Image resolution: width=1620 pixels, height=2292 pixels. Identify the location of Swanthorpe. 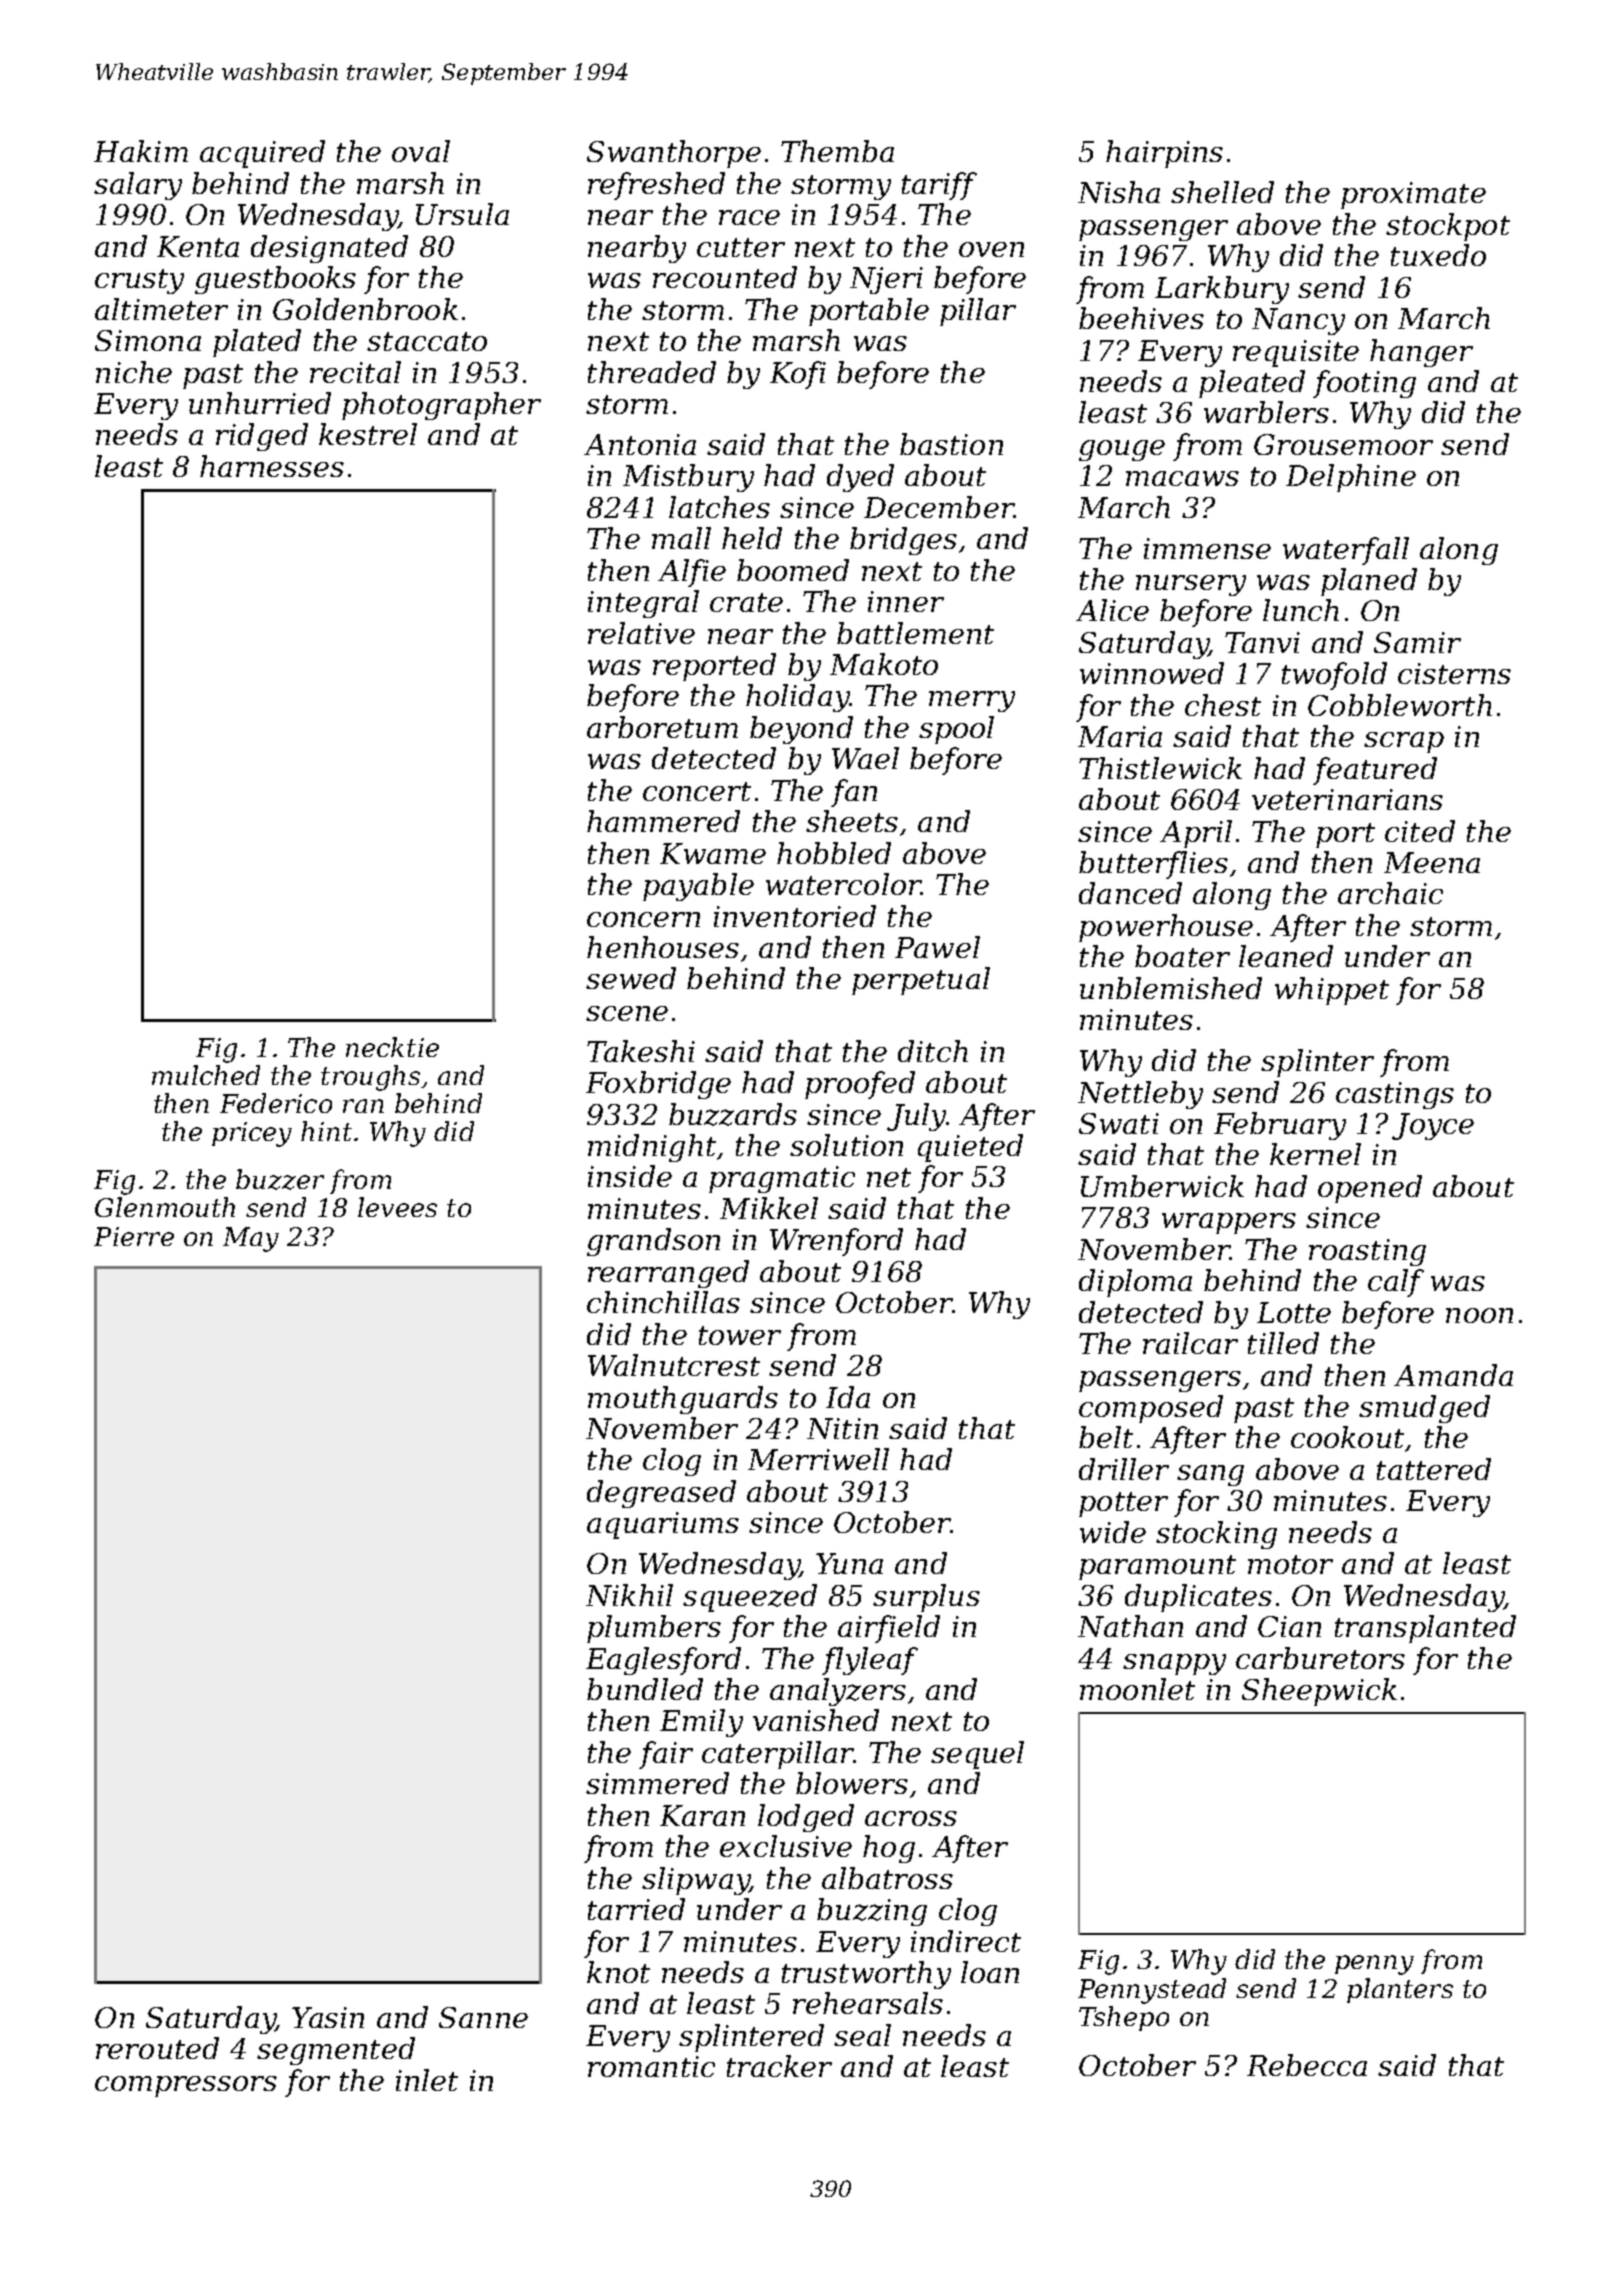
(674, 154).
